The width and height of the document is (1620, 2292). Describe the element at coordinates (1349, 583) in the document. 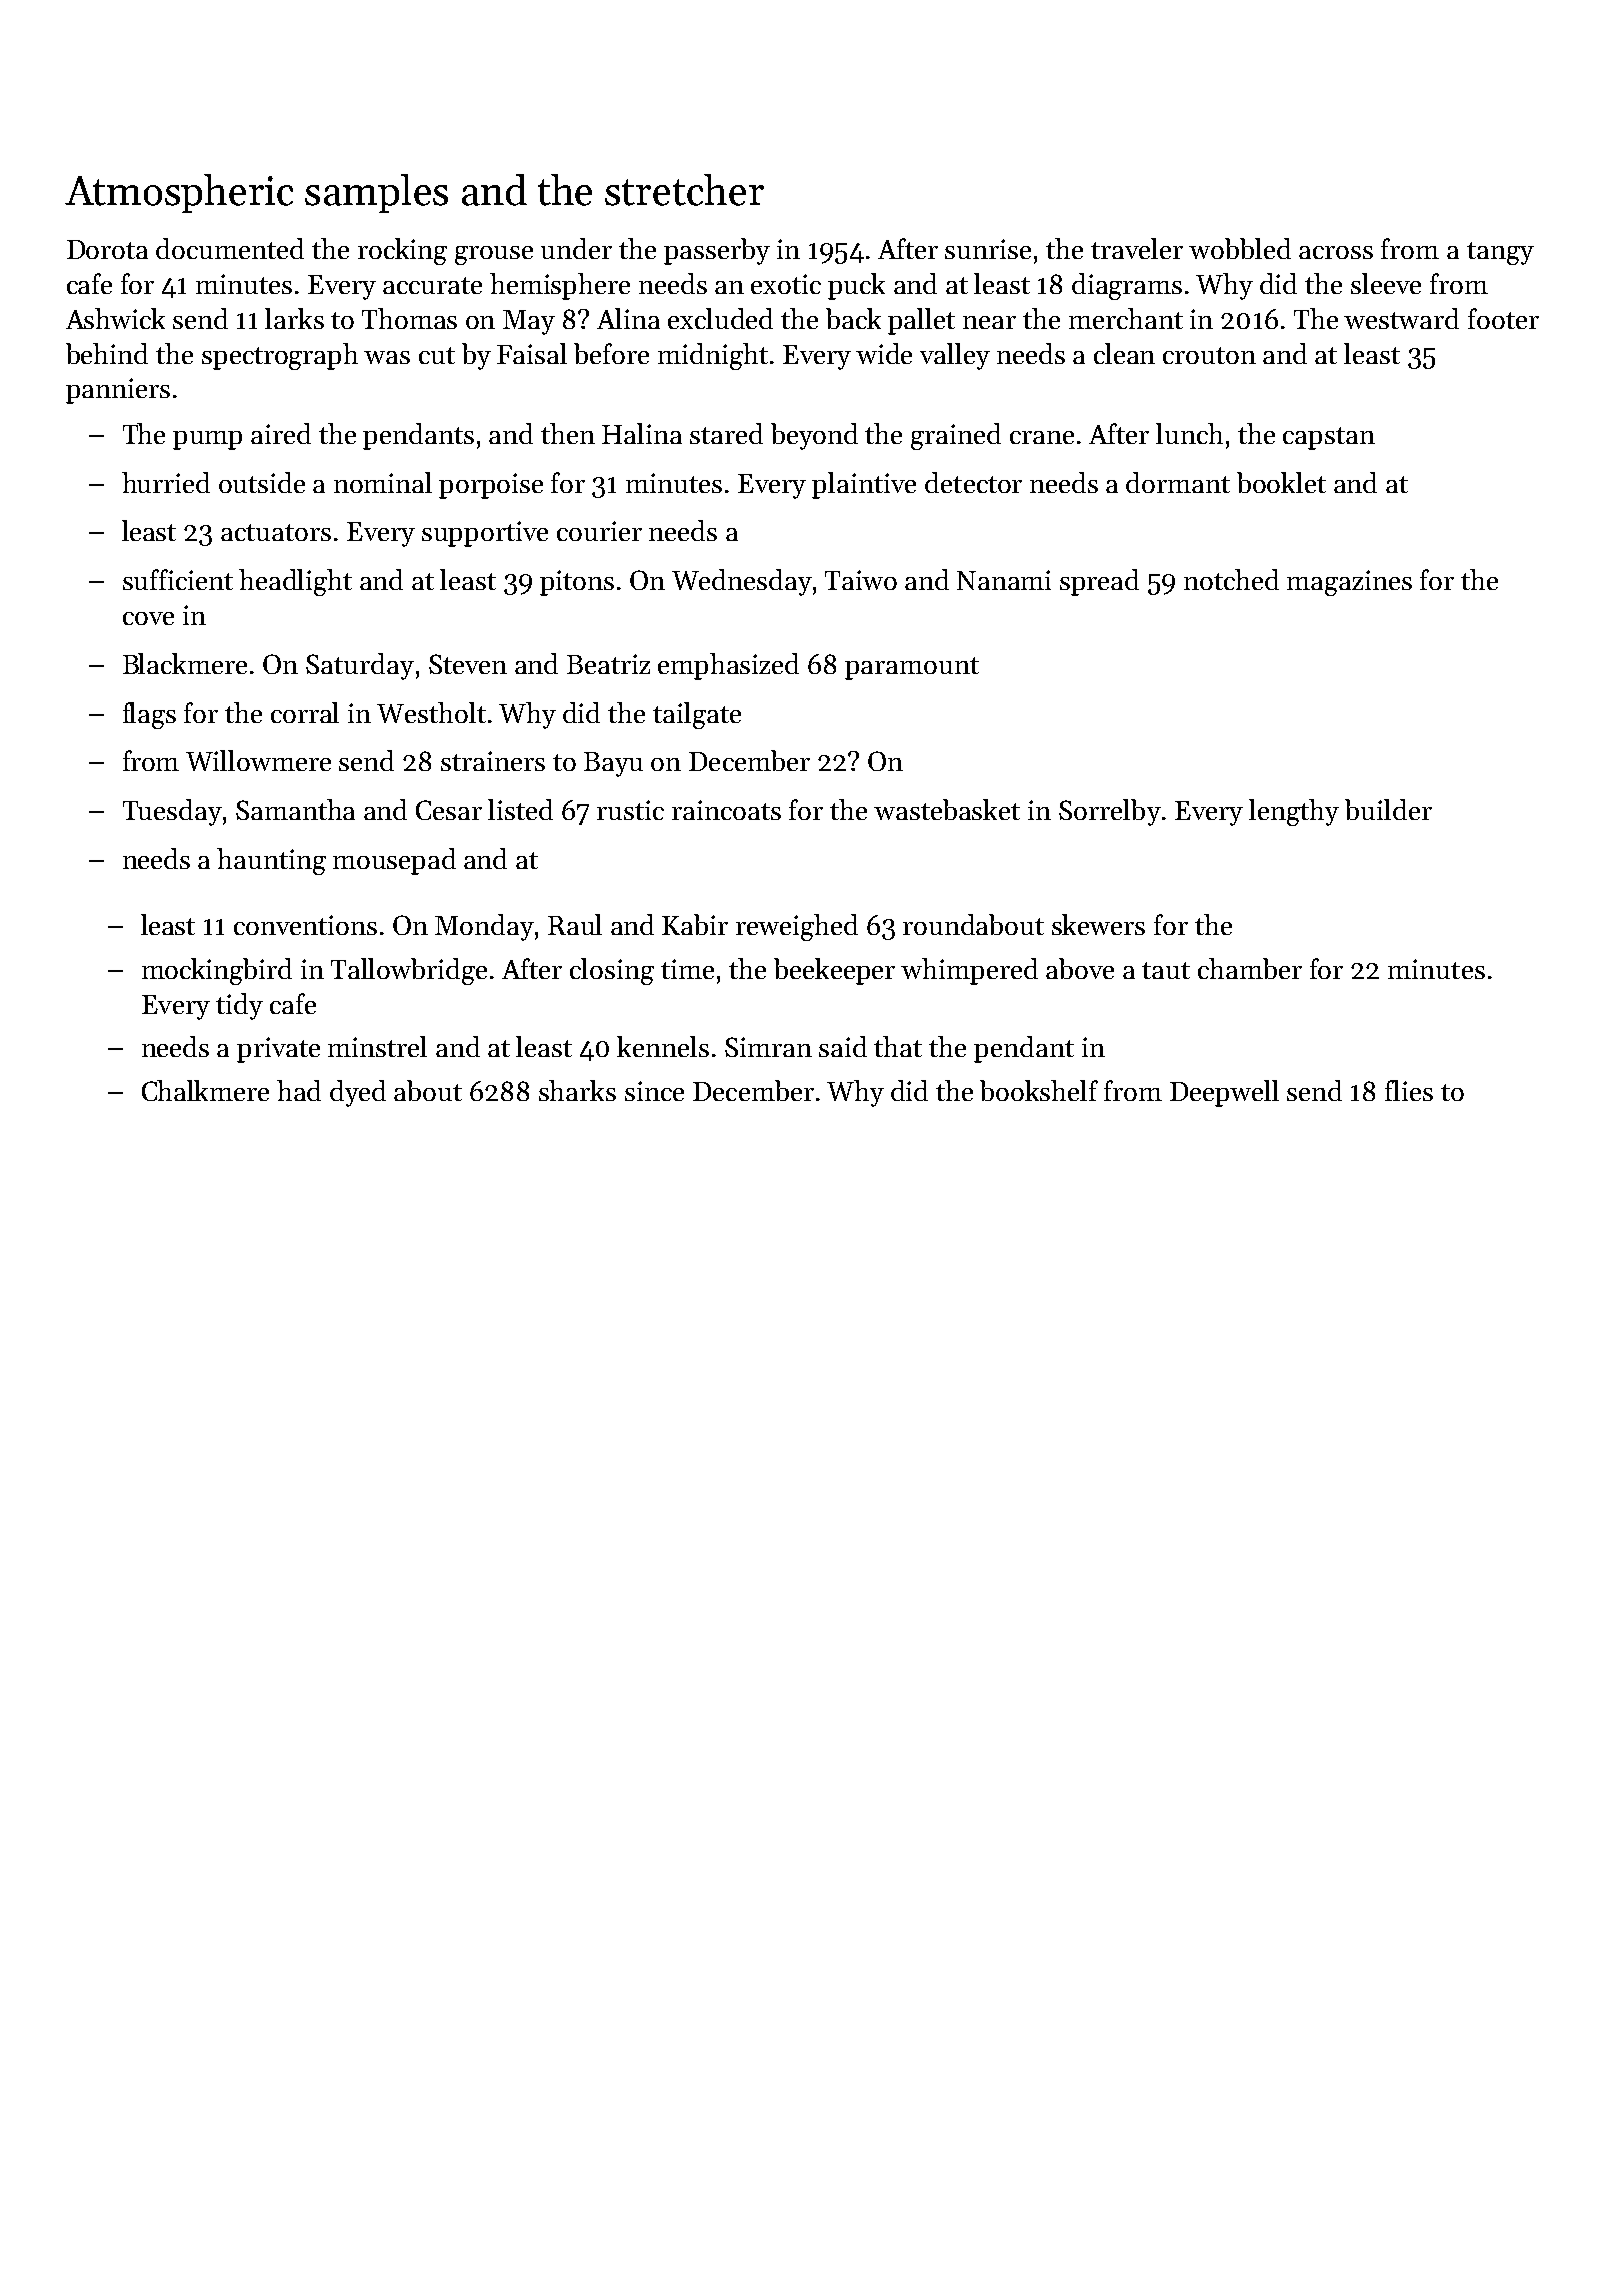

I see `magazines` at that location.
